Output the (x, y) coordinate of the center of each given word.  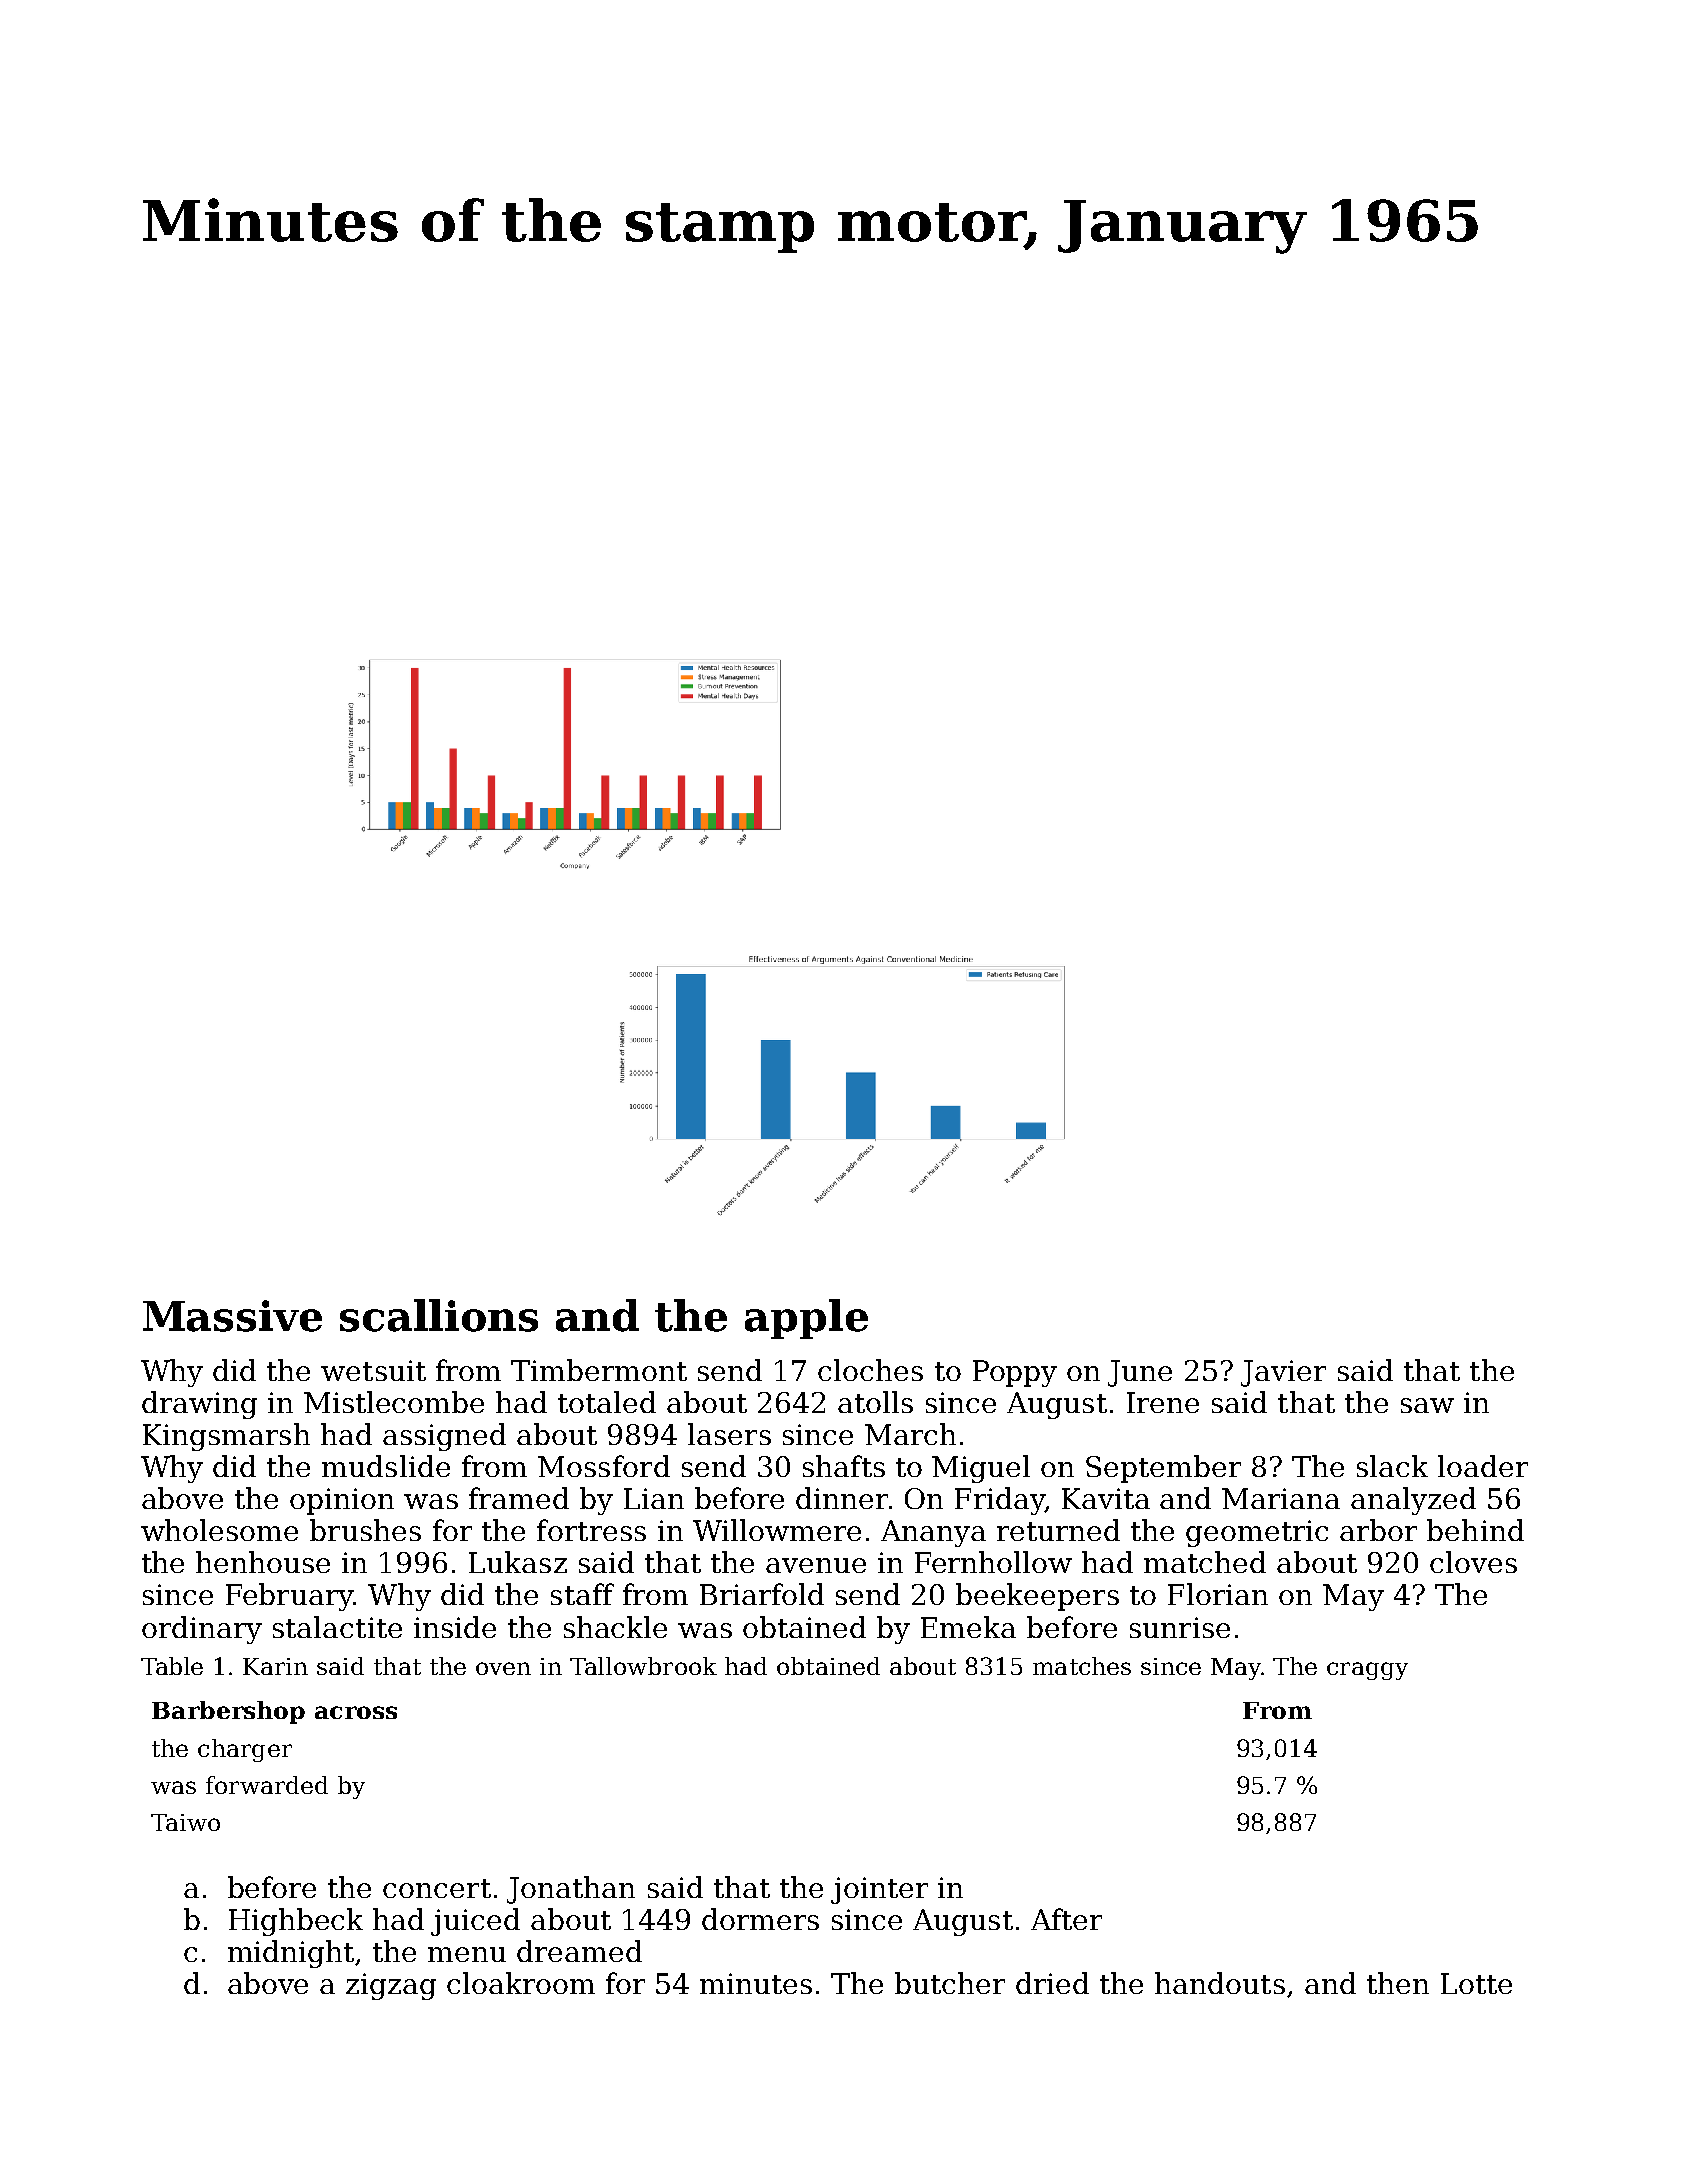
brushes (365, 1530)
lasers (729, 1434)
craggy (1367, 1671)
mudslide (386, 1466)
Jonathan (571, 1890)
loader (1483, 1466)
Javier (1283, 1373)
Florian (1218, 1594)
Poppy (1015, 1373)
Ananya (933, 1533)
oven (503, 1668)
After (1066, 1919)
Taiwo (185, 1822)
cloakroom (521, 1983)
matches (1082, 1666)
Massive (232, 1316)
